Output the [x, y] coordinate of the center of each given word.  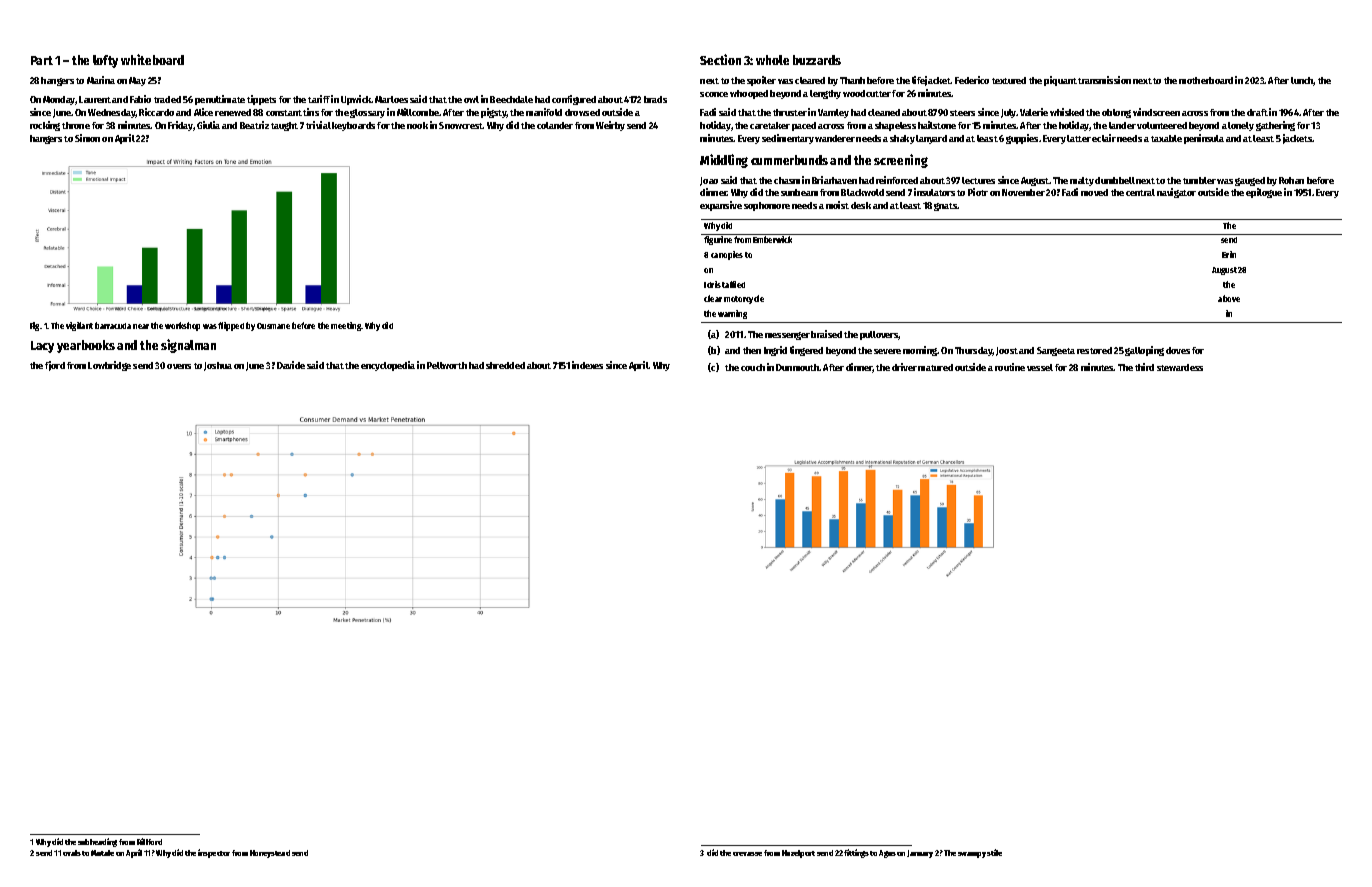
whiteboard [152, 59]
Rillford [149, 841]
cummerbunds [789, 160]
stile [994, 852]
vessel [1040, 367]
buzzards [817, 60]
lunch [1302, 81]
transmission [1104, 80]
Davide [291, 365]
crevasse [747, 854]
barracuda [113, 325]
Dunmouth [797, 367]
